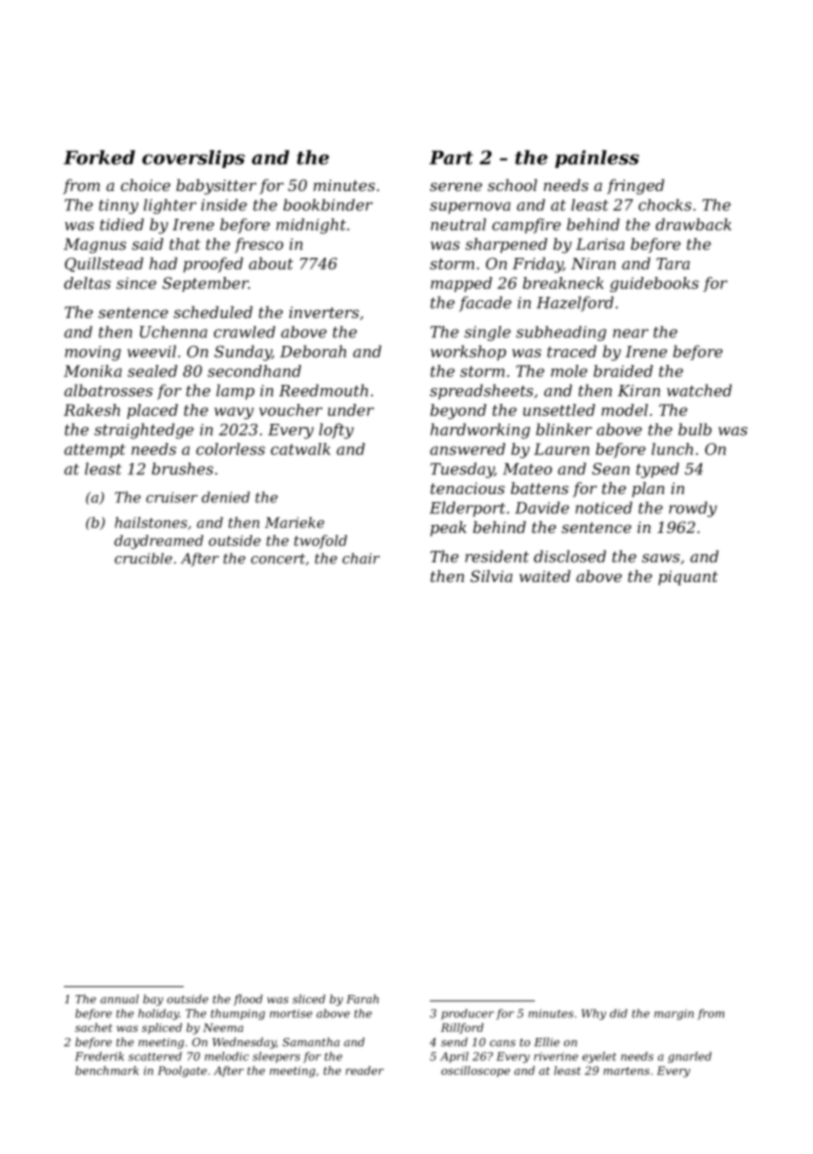 The height and width of the screenshot is (1154, 813). Describe the element at coordinates (119, 999) in the screenshot. I see `annual` at that location.
